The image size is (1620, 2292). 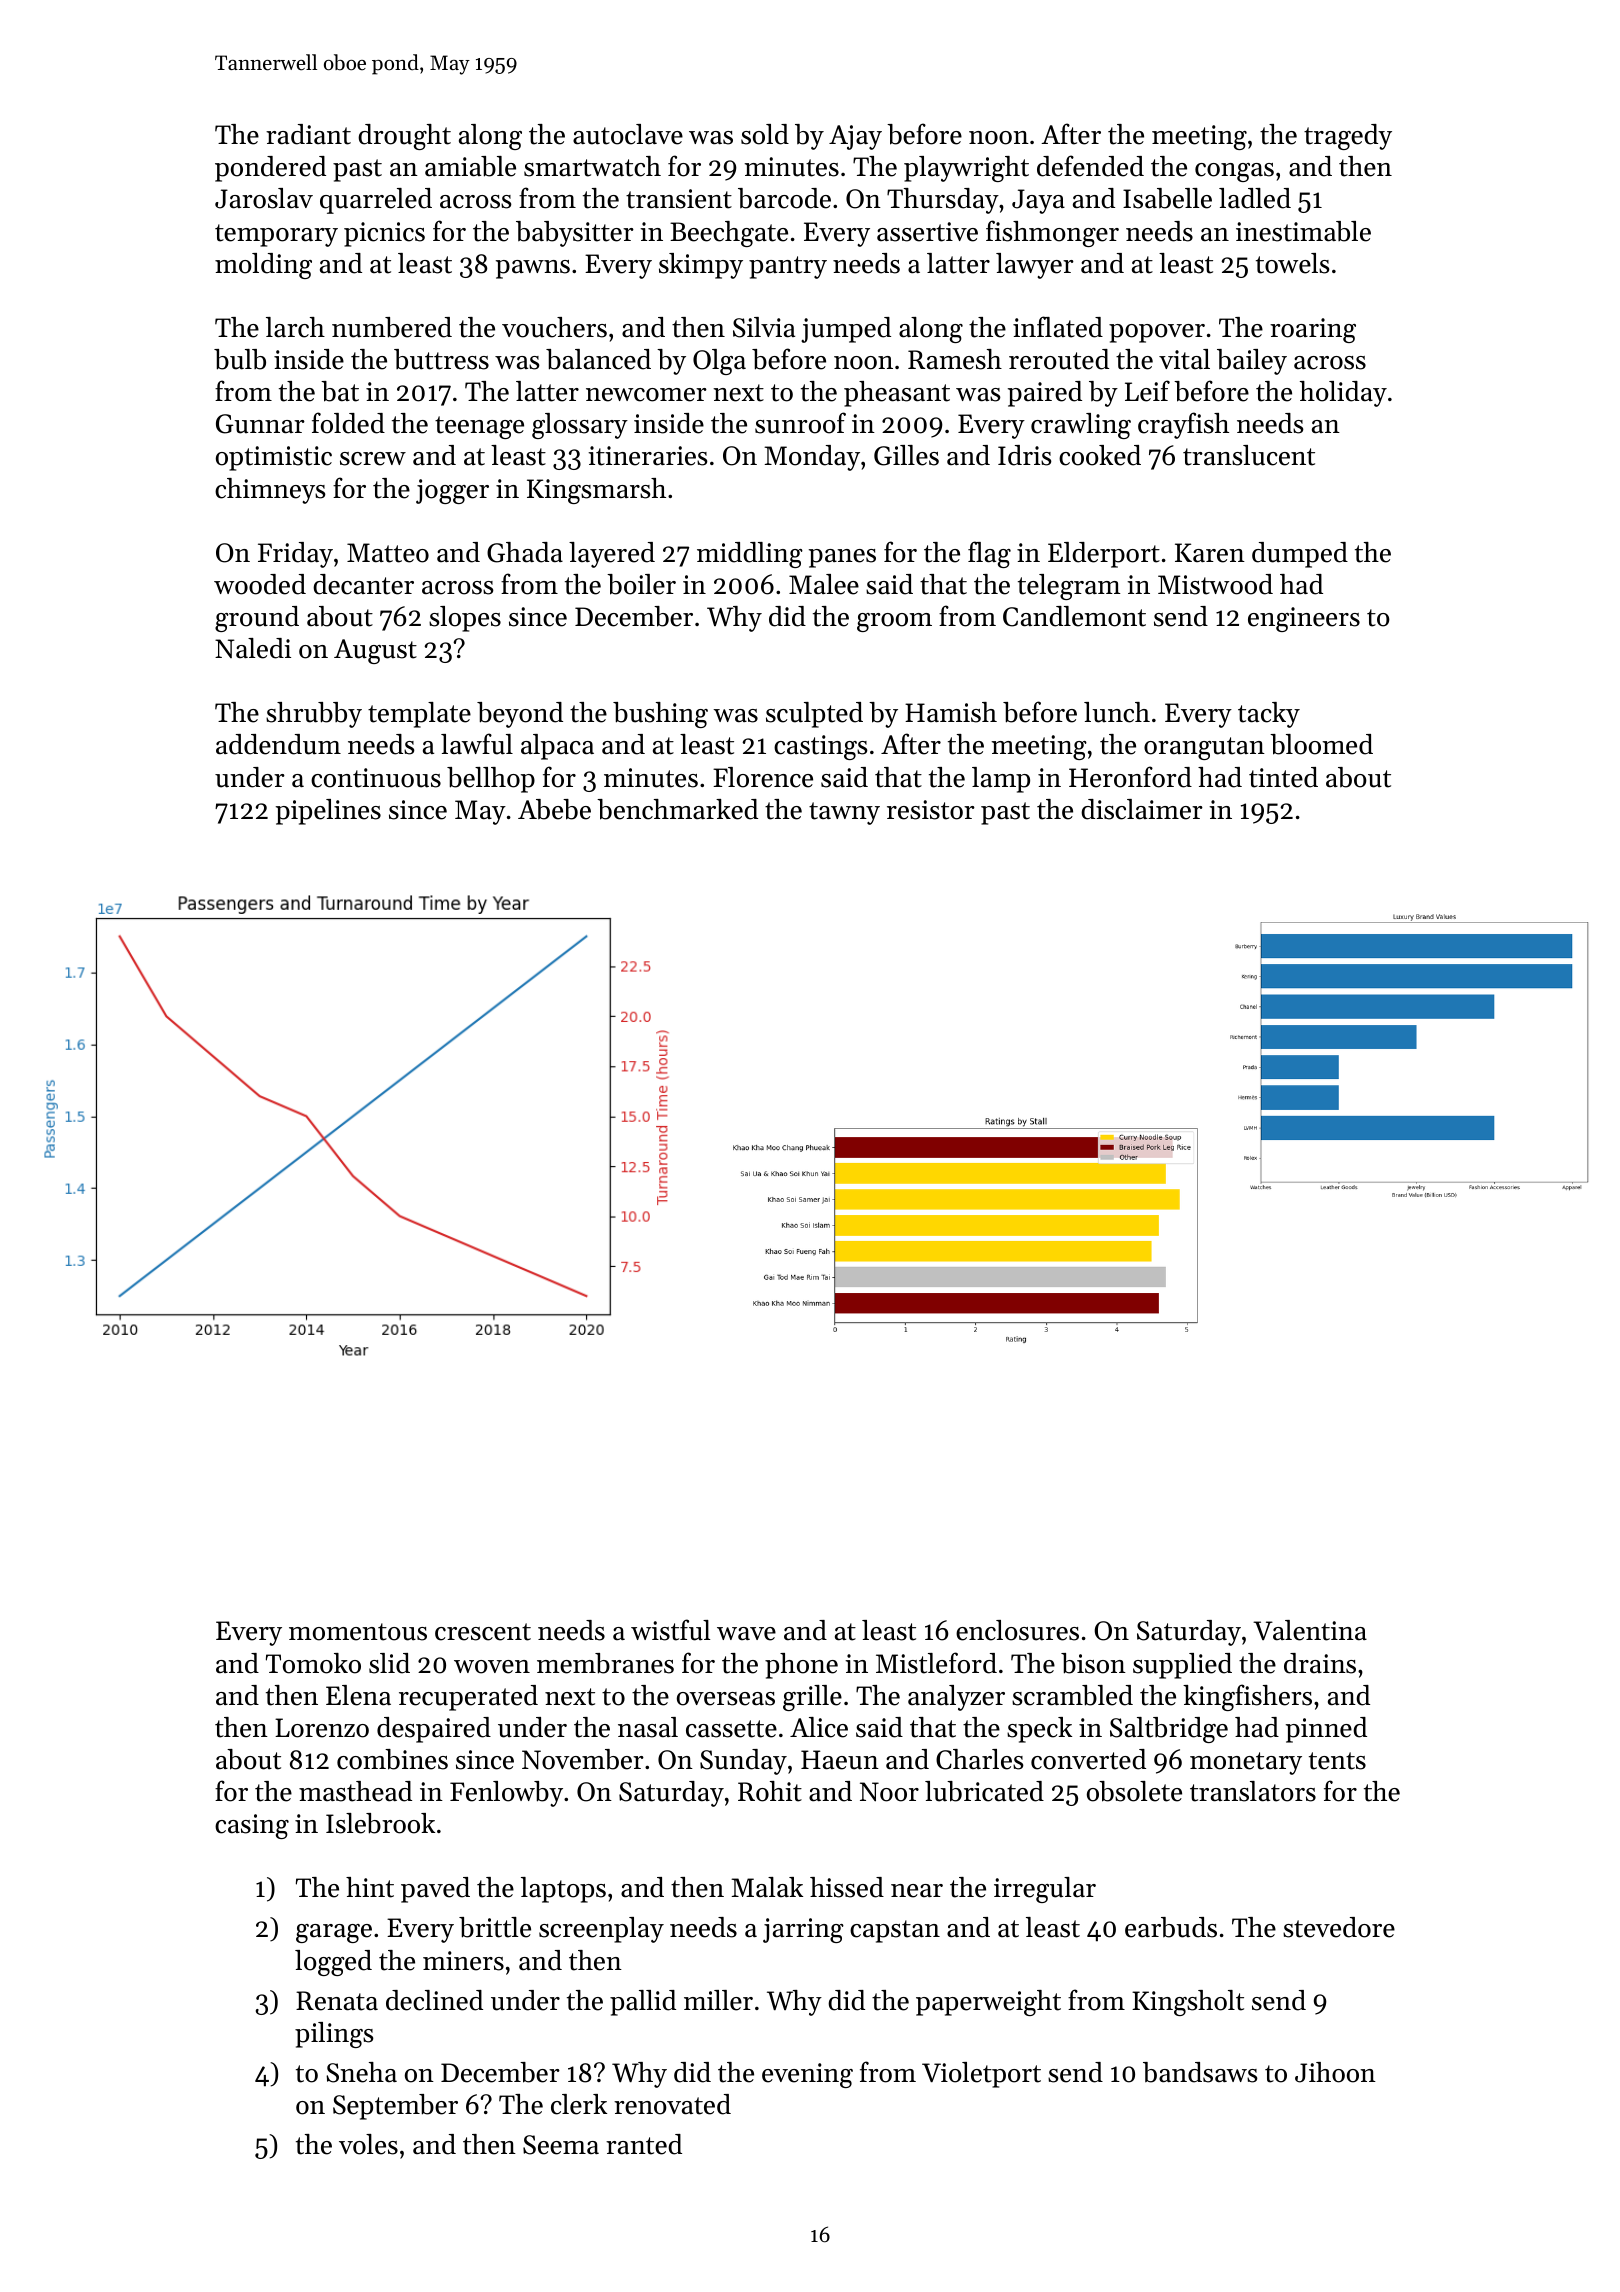 I want to click on newcomer, so click(x=646, y=395).
